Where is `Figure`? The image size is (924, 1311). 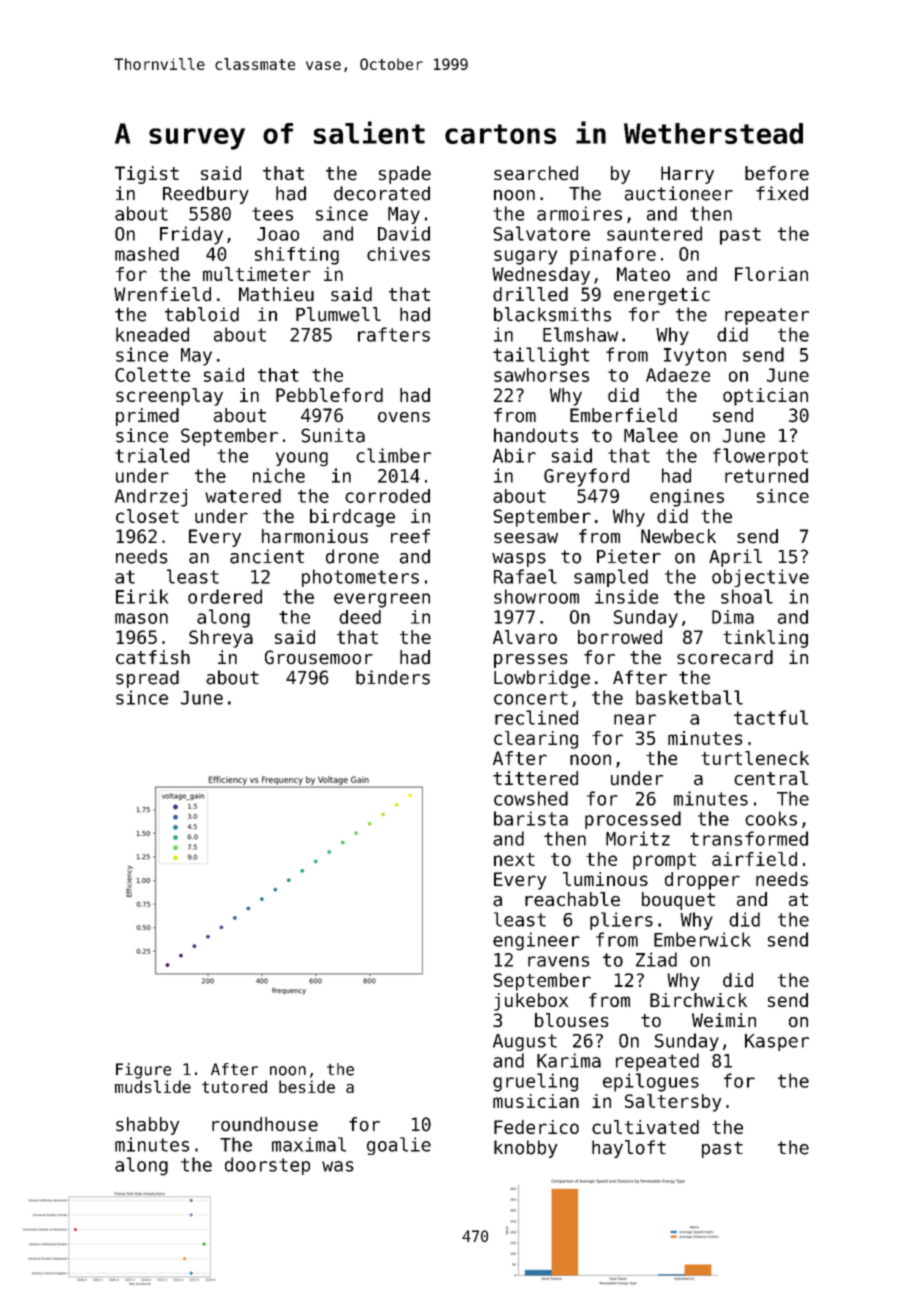 Figure is located at coordinates (143, 1071).
